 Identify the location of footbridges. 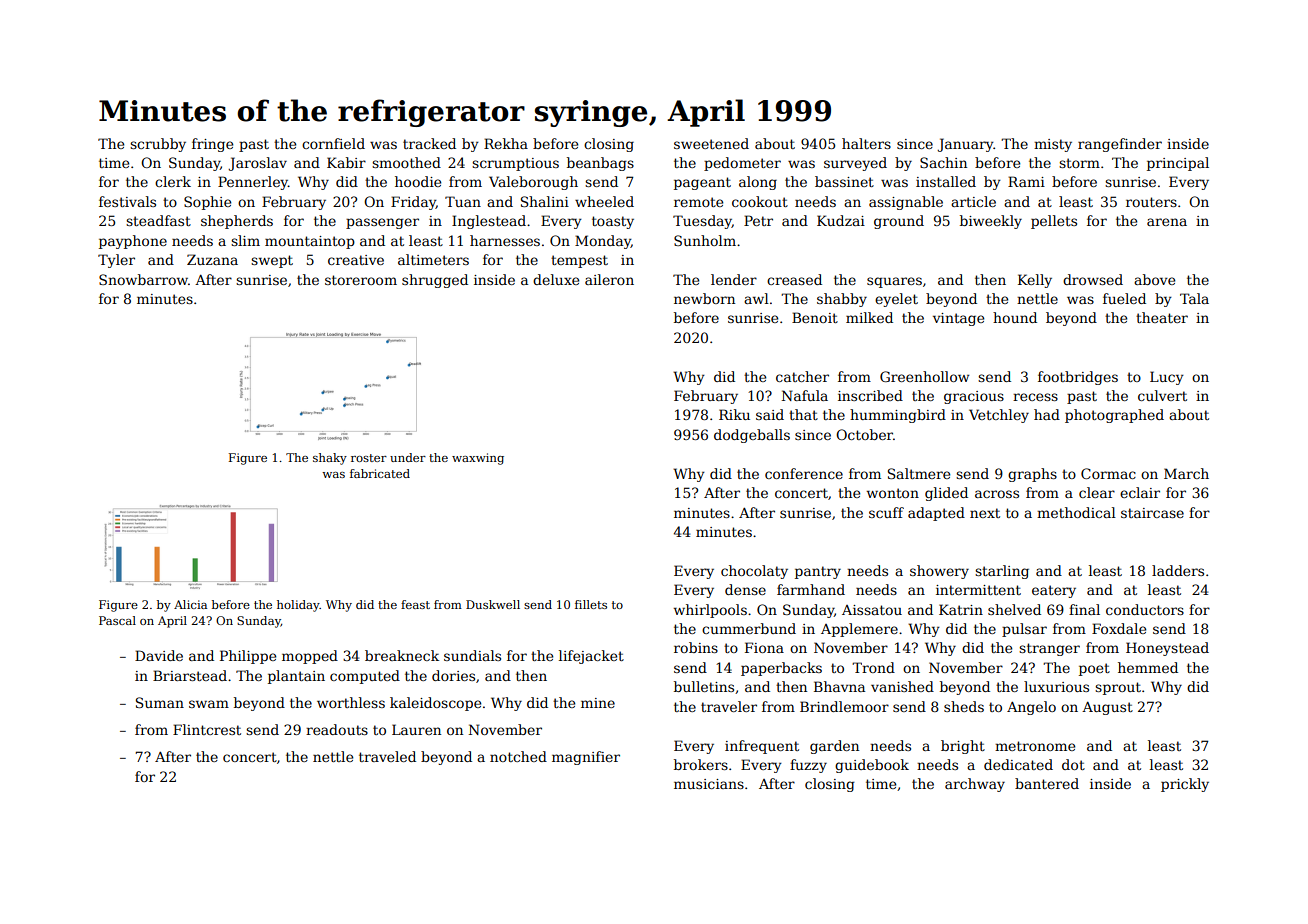
(1078, 378).
